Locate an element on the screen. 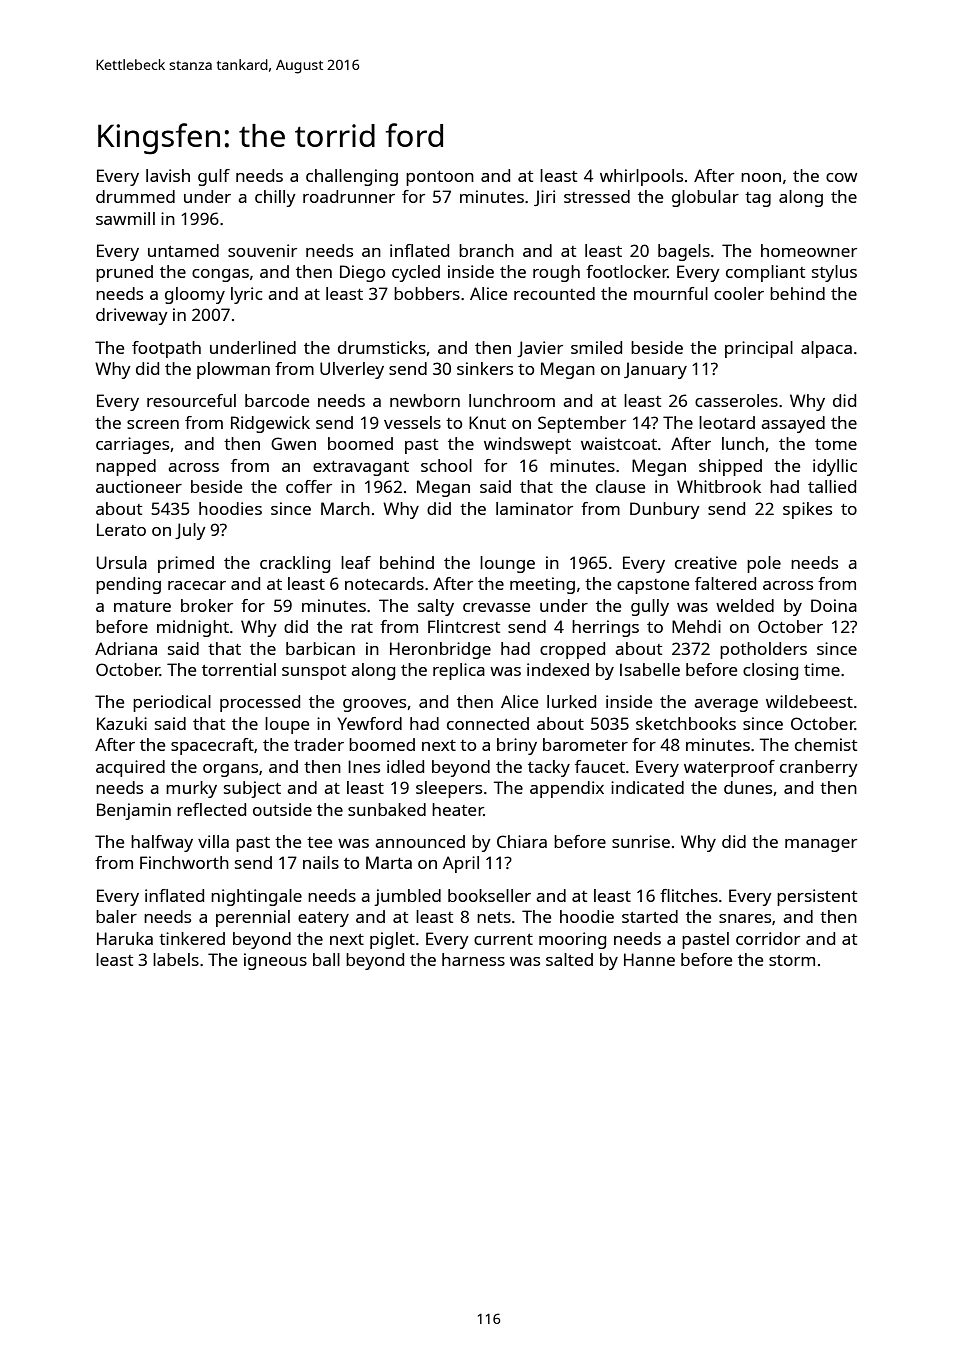  sawmill is located at coordinates (125, 218).
